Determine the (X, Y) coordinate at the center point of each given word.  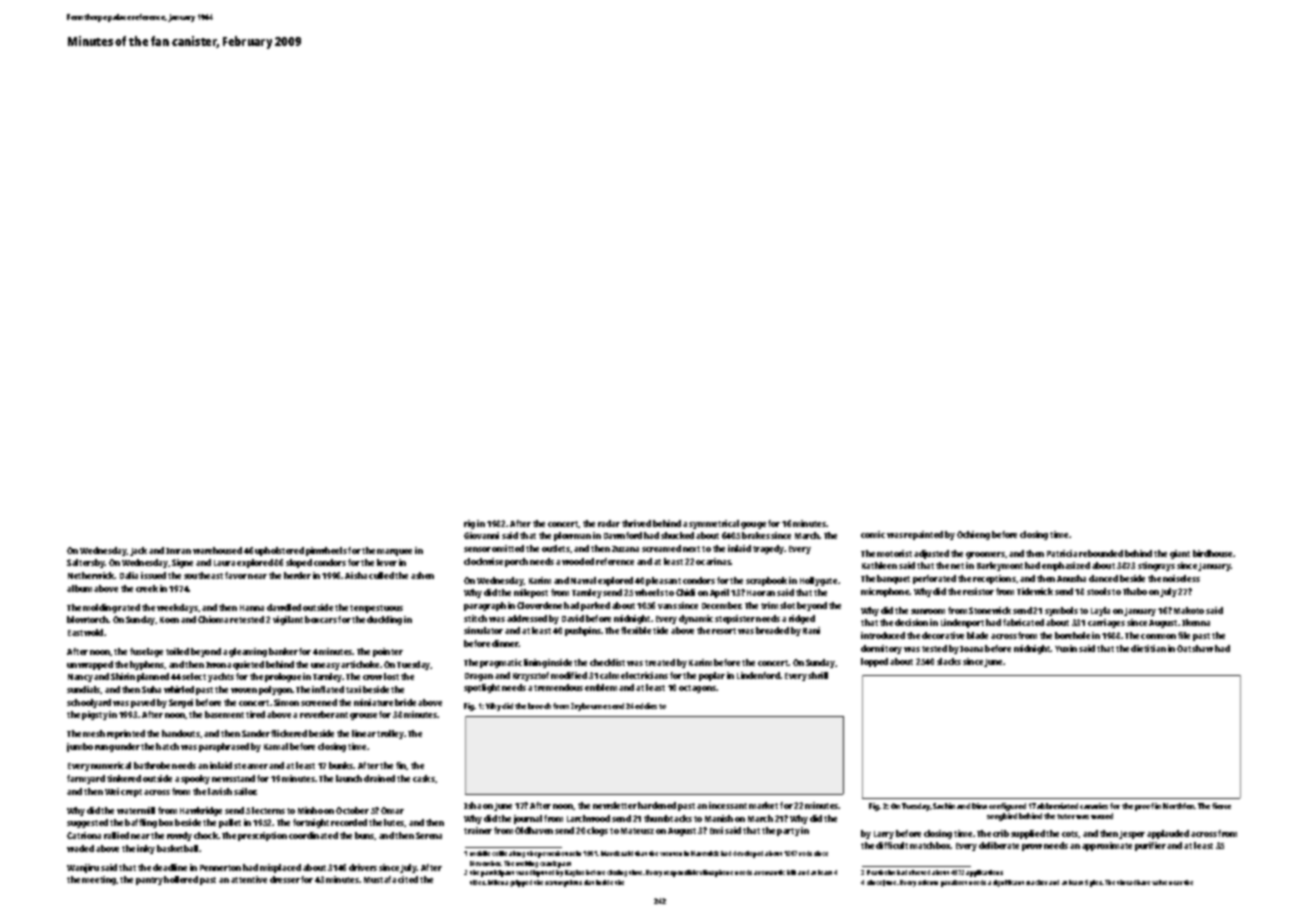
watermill (136, 810)
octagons (697, 689)
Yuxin (1066, 648)
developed (748, 854)
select (194, 676)
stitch (475, 618)
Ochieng (973, 535)
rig (469, 524)
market (763, 805)
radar (609, 523)
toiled (177, 651)
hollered (181, 879)
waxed (1102, 816)
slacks (949, 661)
